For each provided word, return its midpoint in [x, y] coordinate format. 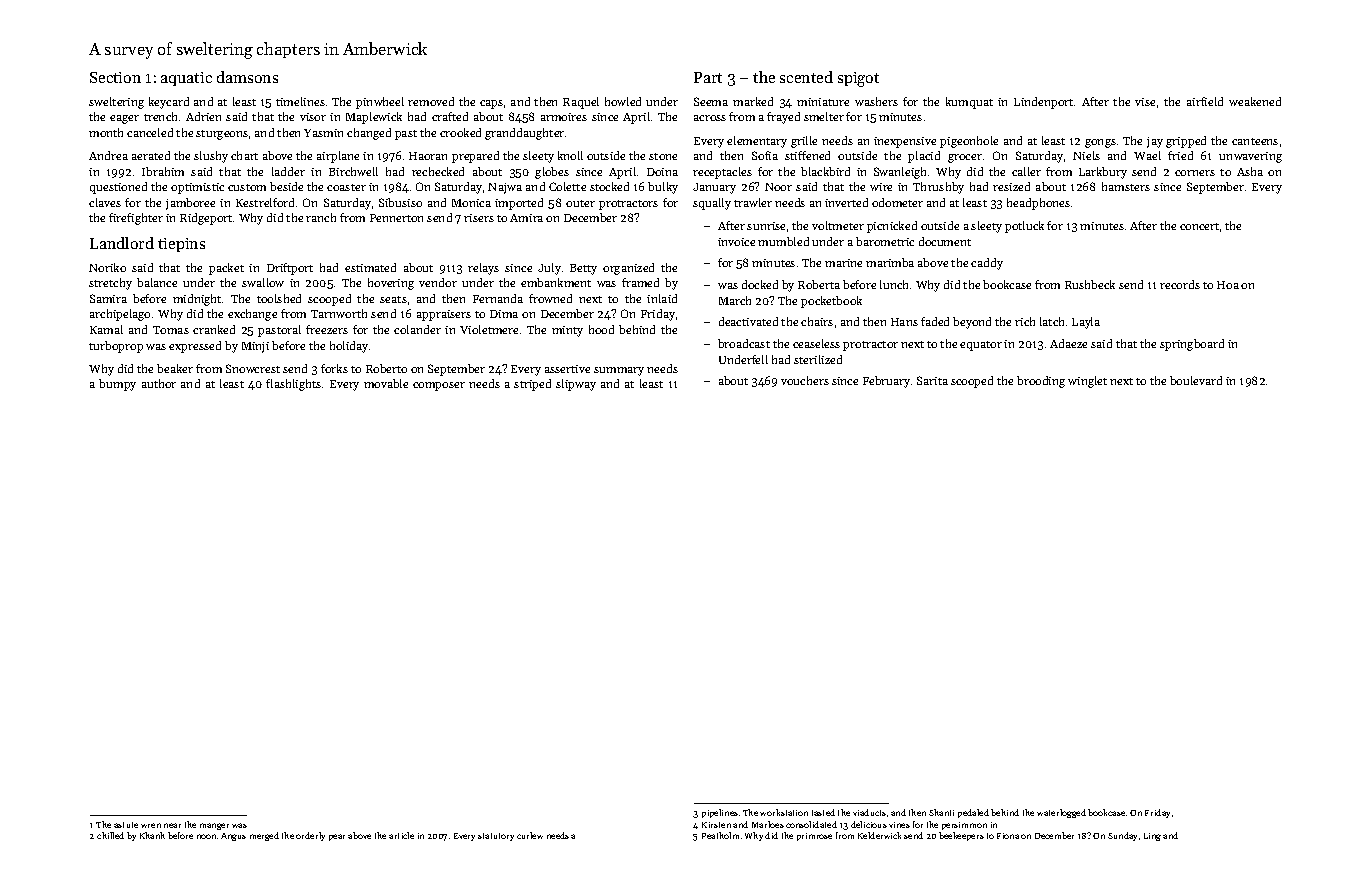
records [1180, 284]
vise [1145, 102]
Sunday [1122, 836]
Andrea [108, 155]
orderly [310, 836]
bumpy [117, 385]
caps [491, 104]
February [886, 382]
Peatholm [720, 835]
